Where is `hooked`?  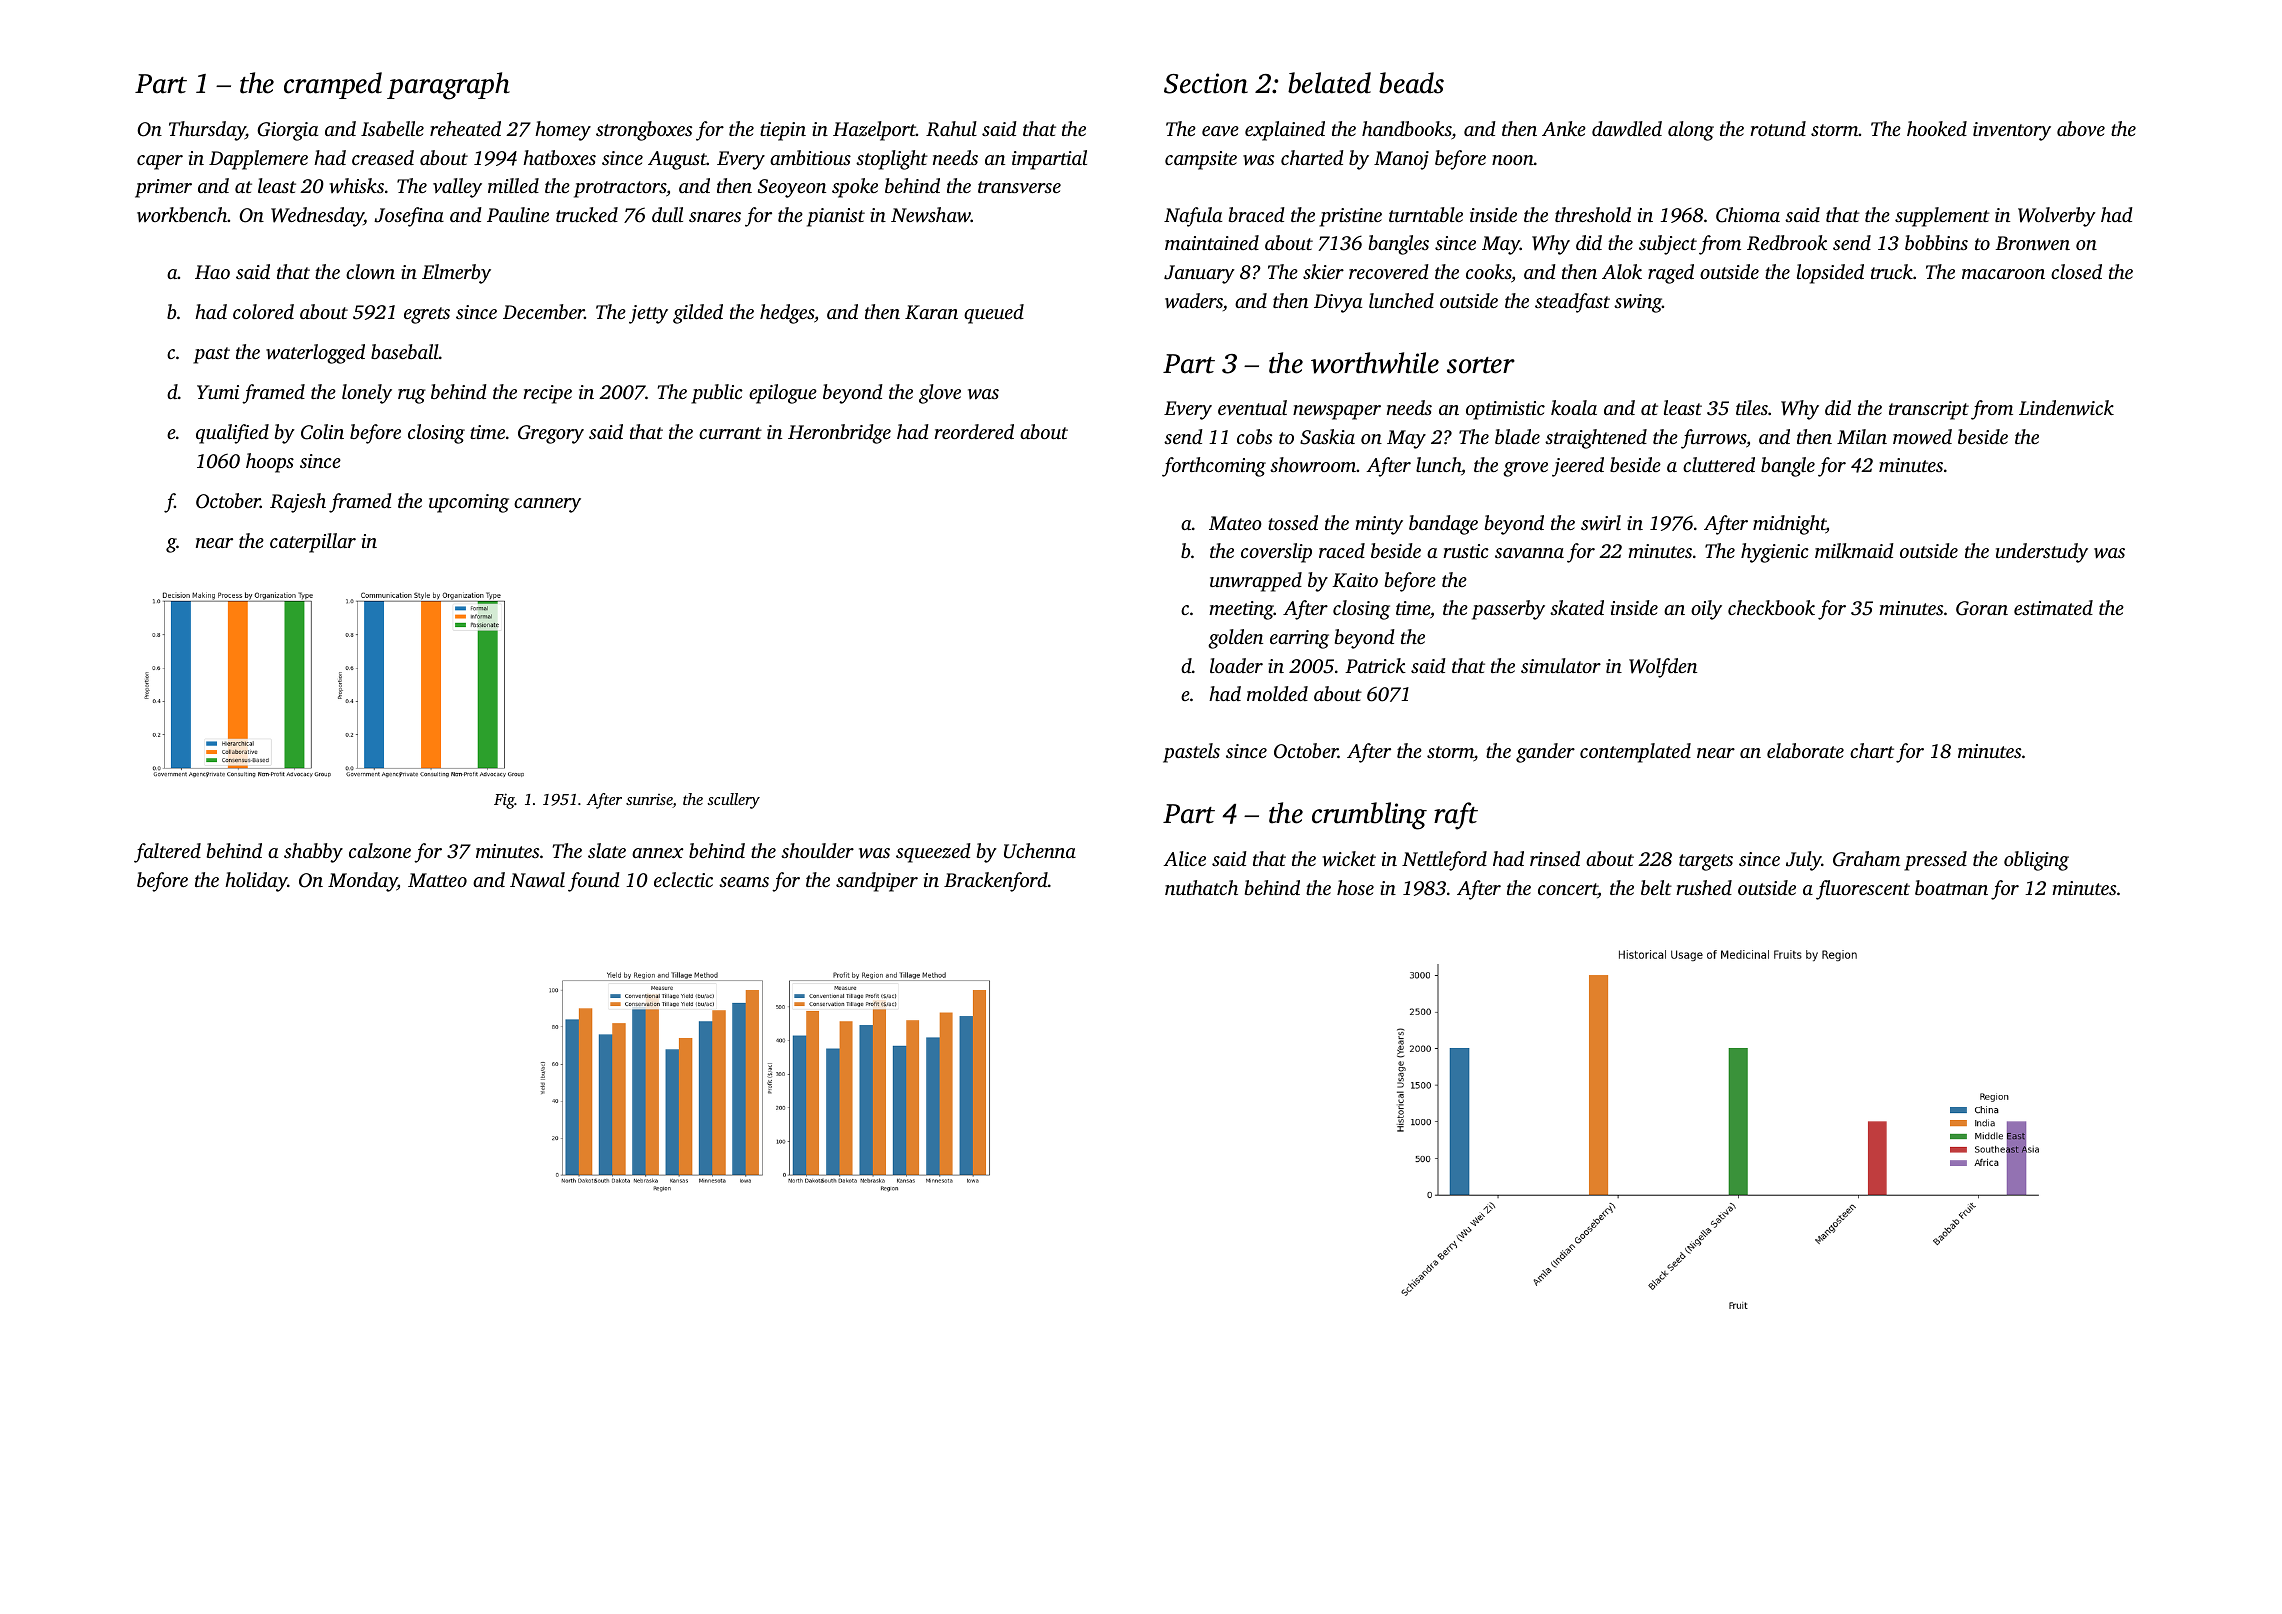 hooked is located at coordinates (1937, 128).
